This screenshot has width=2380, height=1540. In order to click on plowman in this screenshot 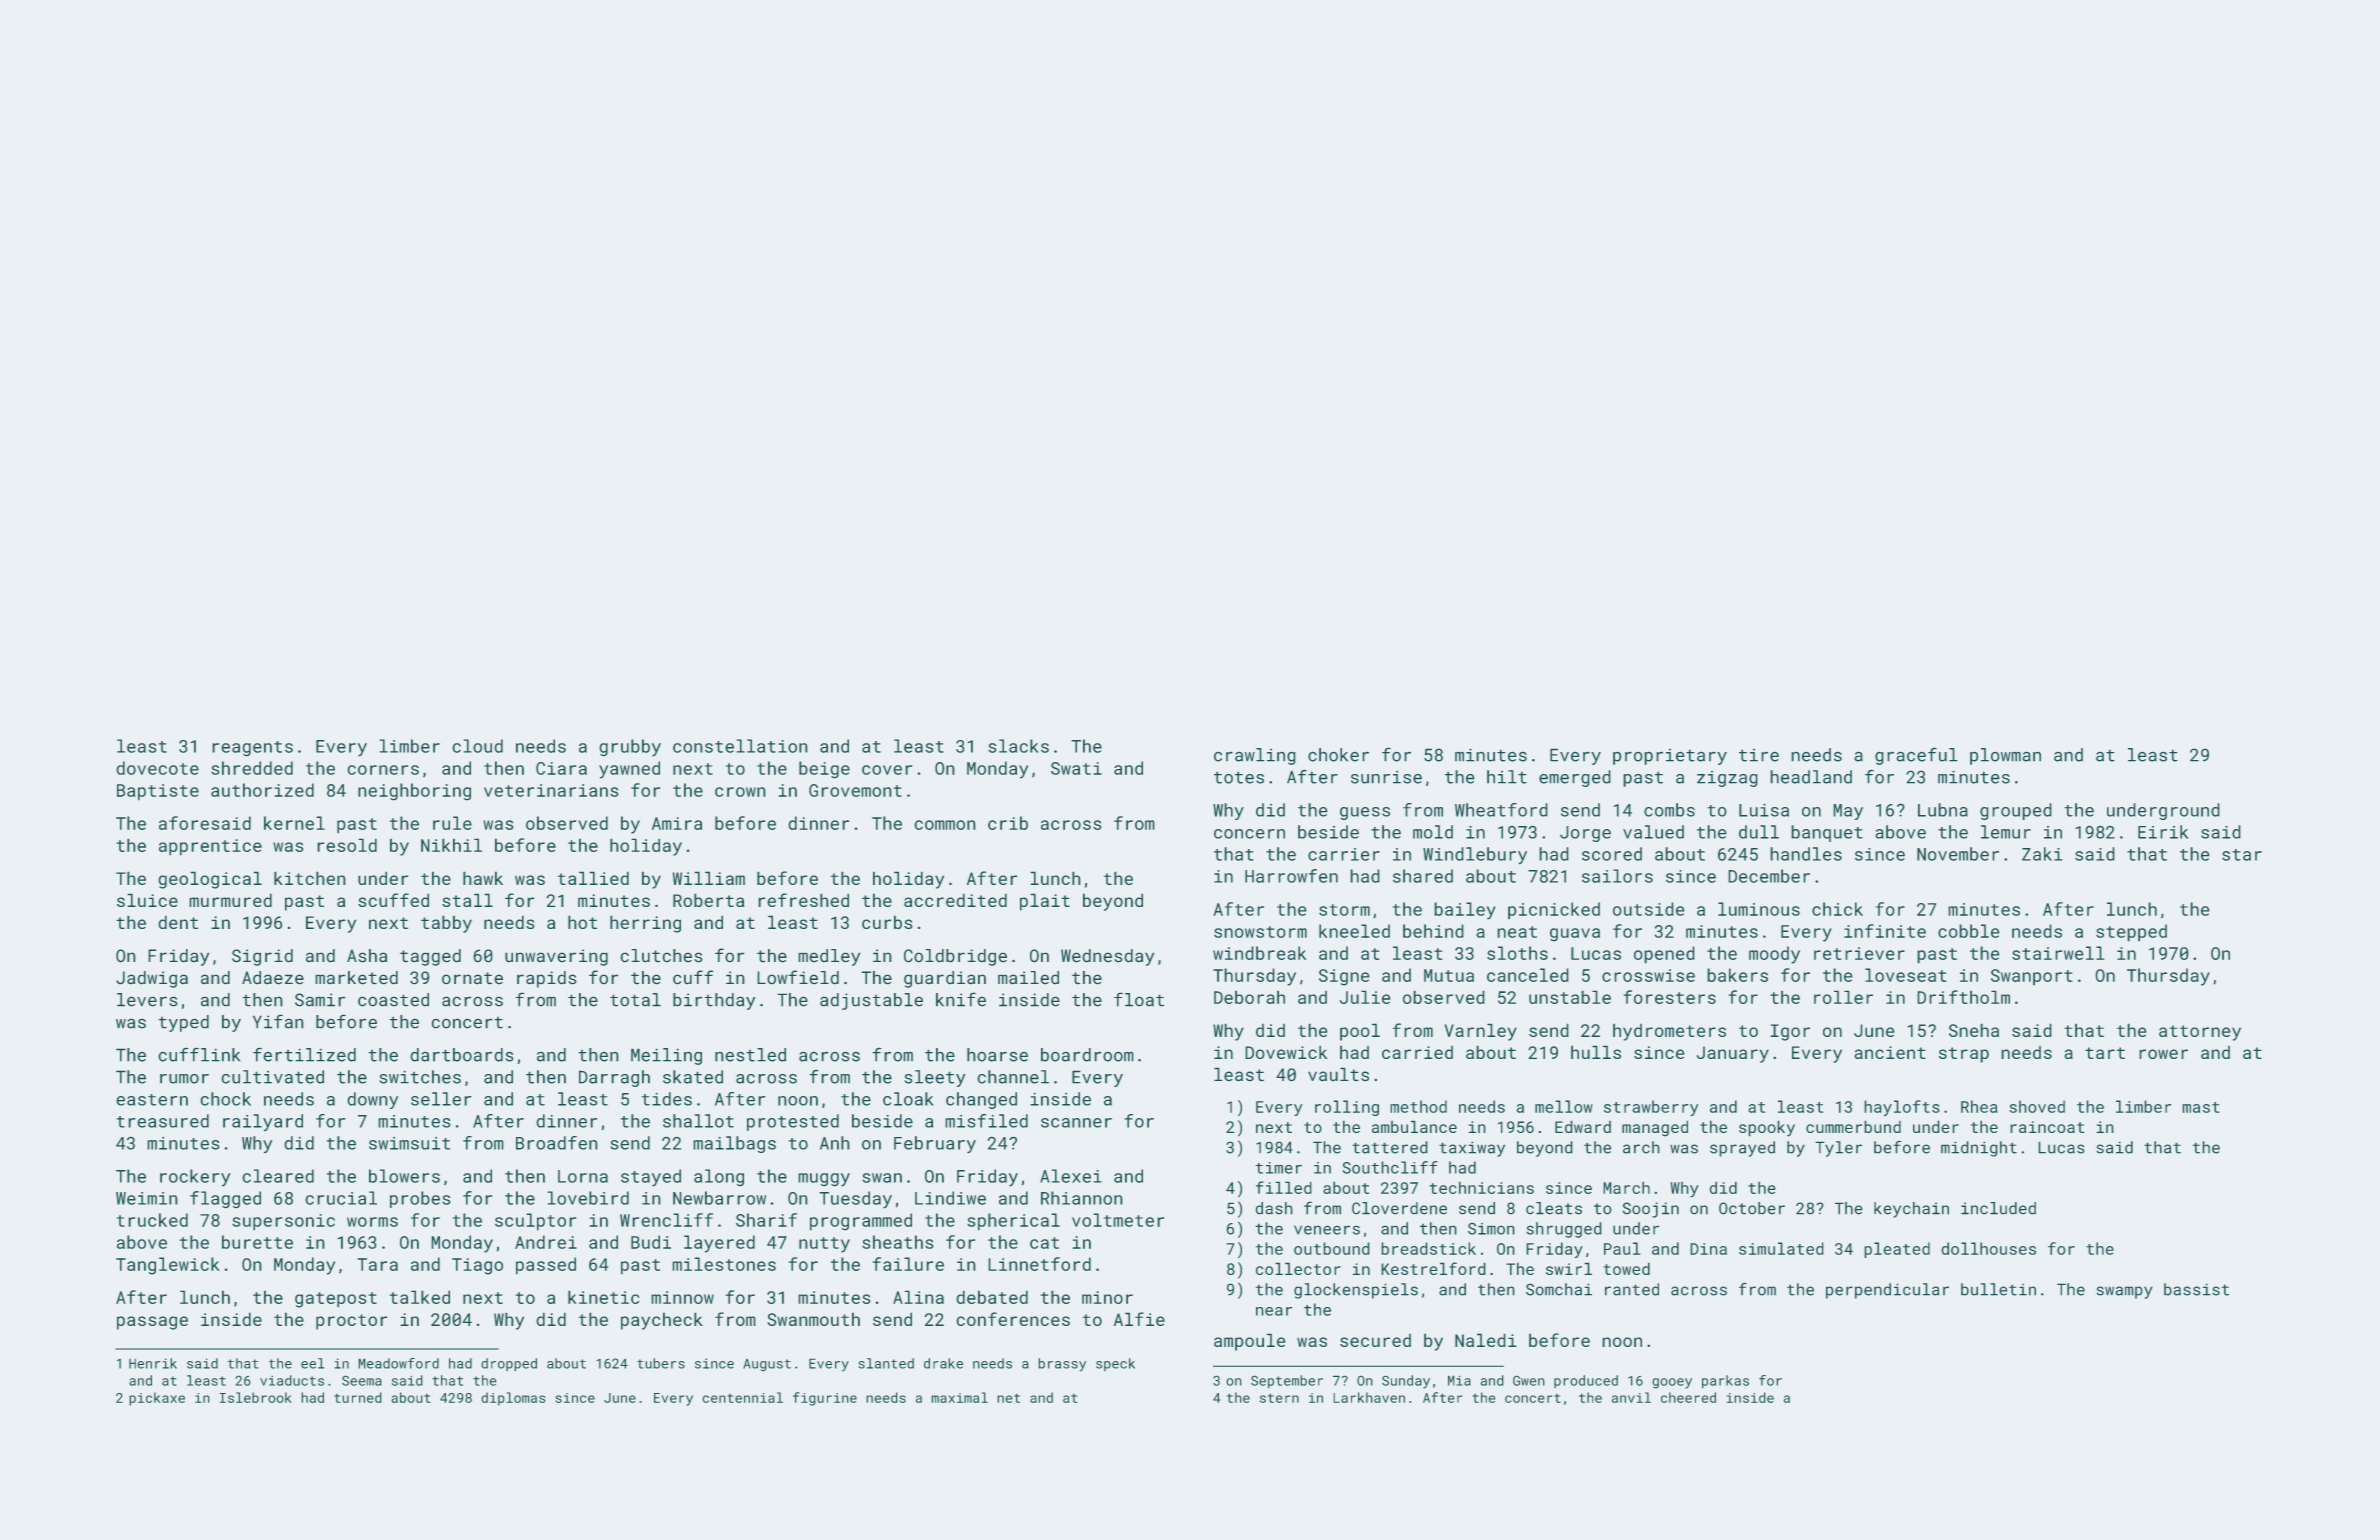, I will do `click(2005, 756)`.
